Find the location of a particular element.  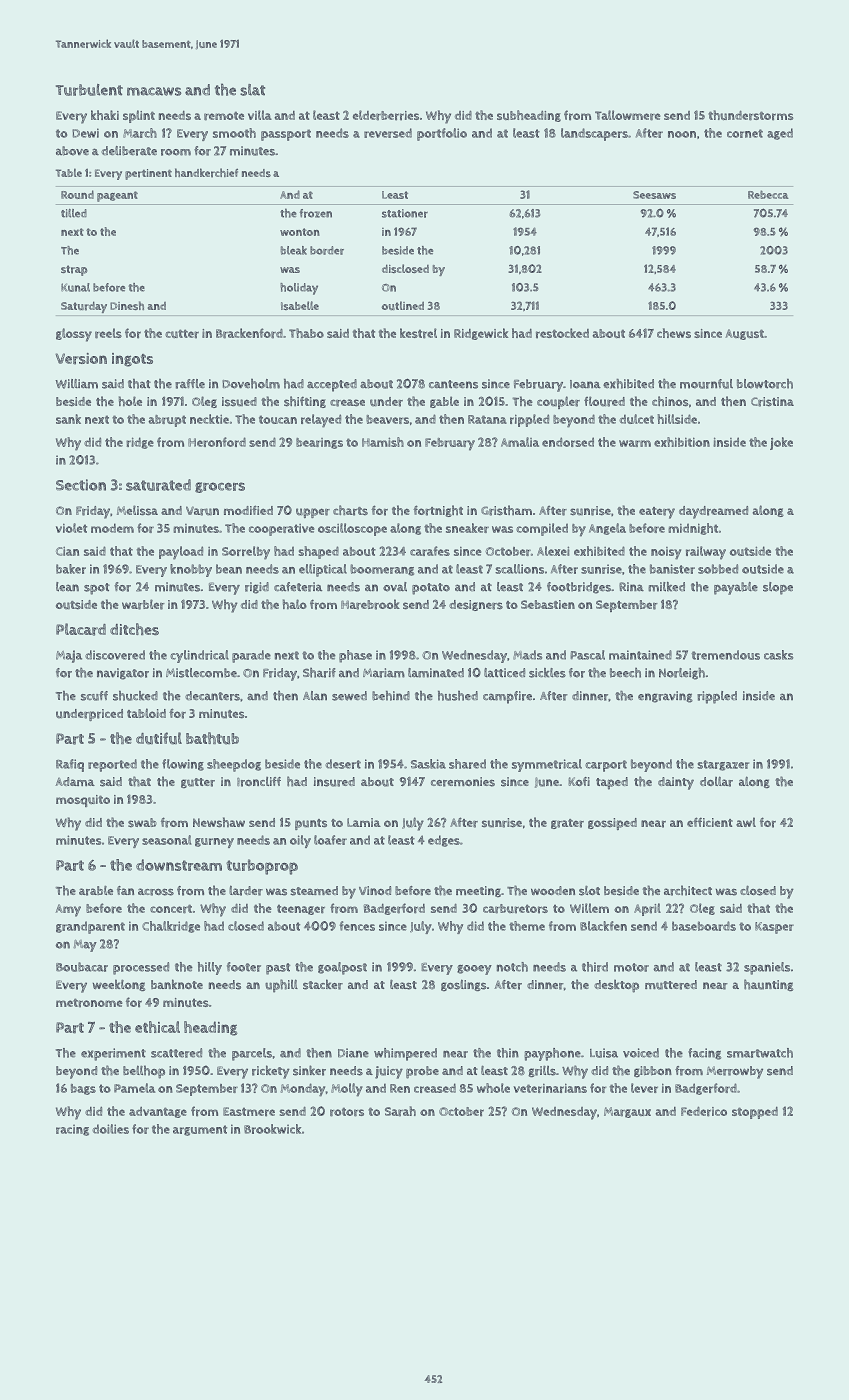

Norleigh is located at coordinates (682, 674).
